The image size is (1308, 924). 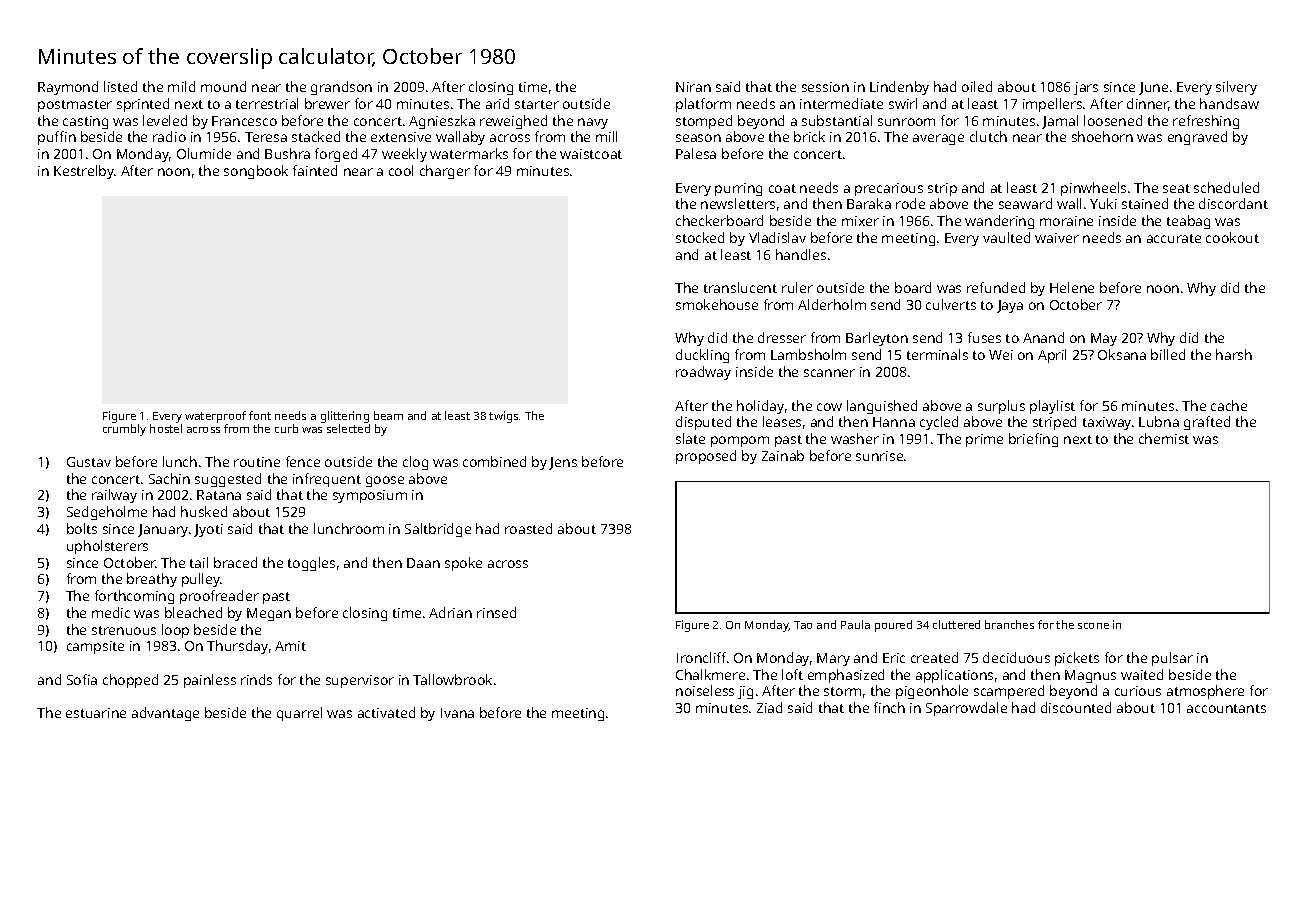 What do you see at coordinates (199, 562) in the page?
I see `tail` at bounding box center [199, 562].
